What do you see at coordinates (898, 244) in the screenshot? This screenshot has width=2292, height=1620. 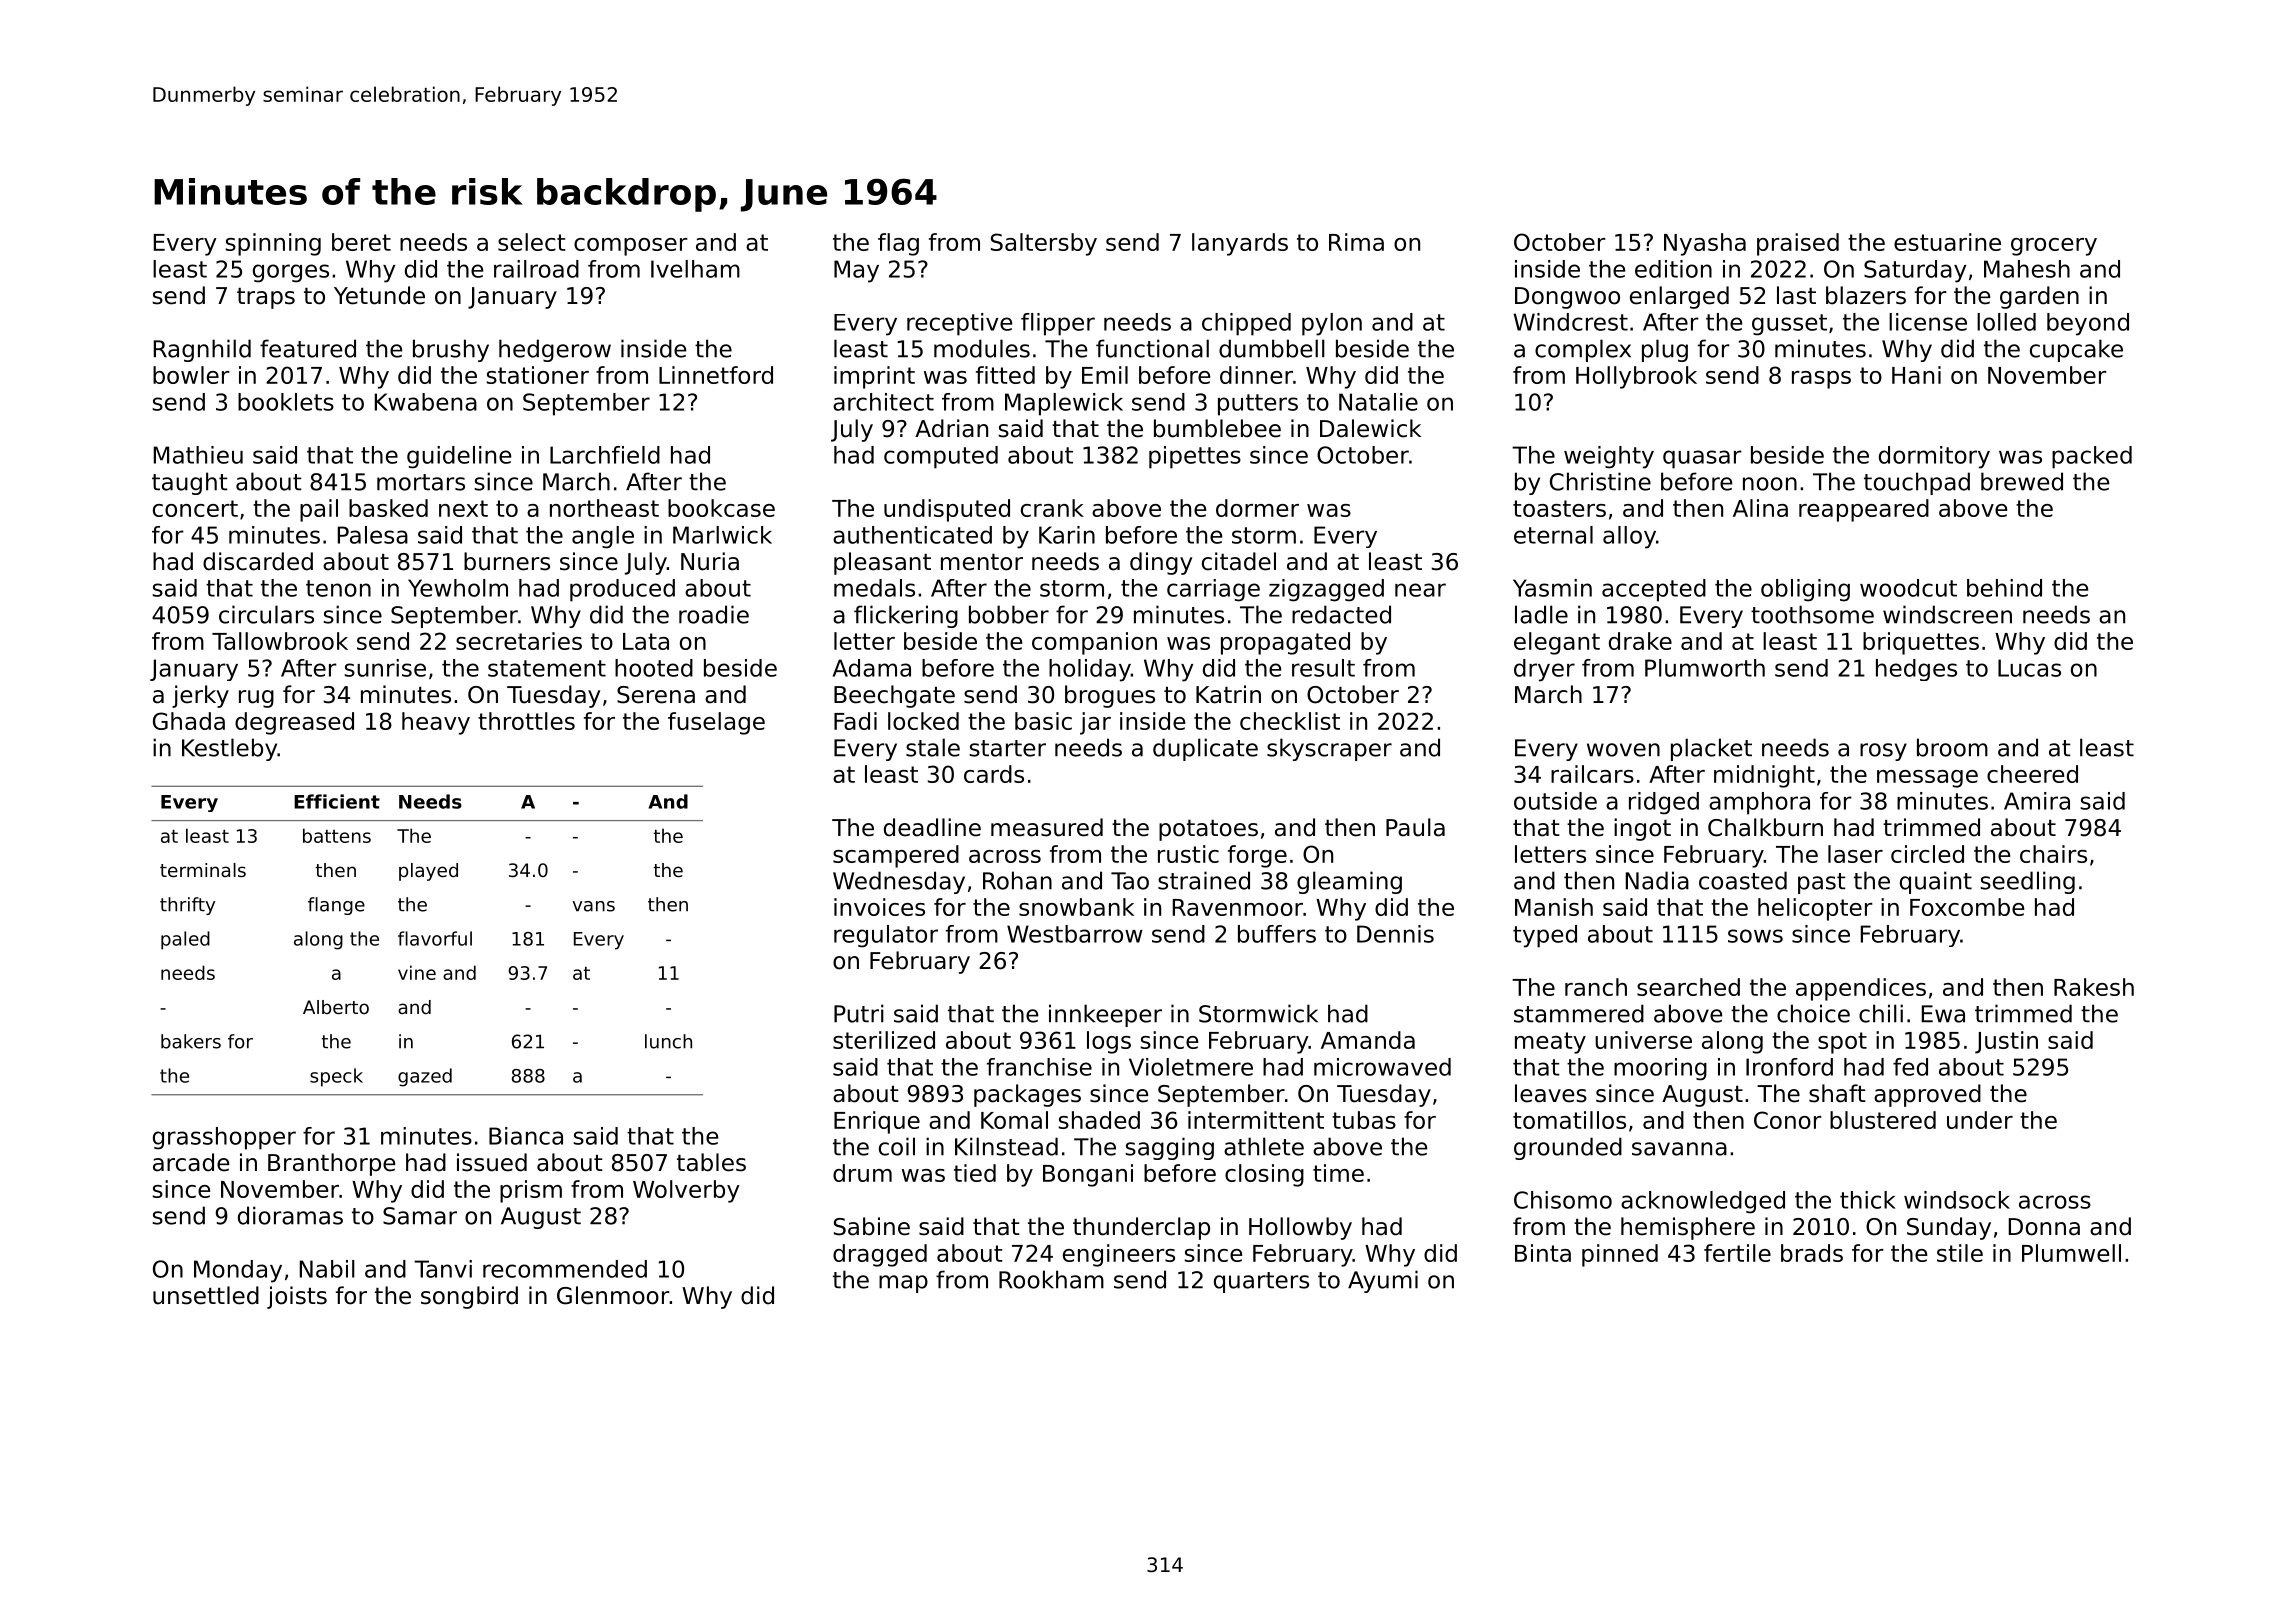 I see `flag` at bounding box center [898, 244].
